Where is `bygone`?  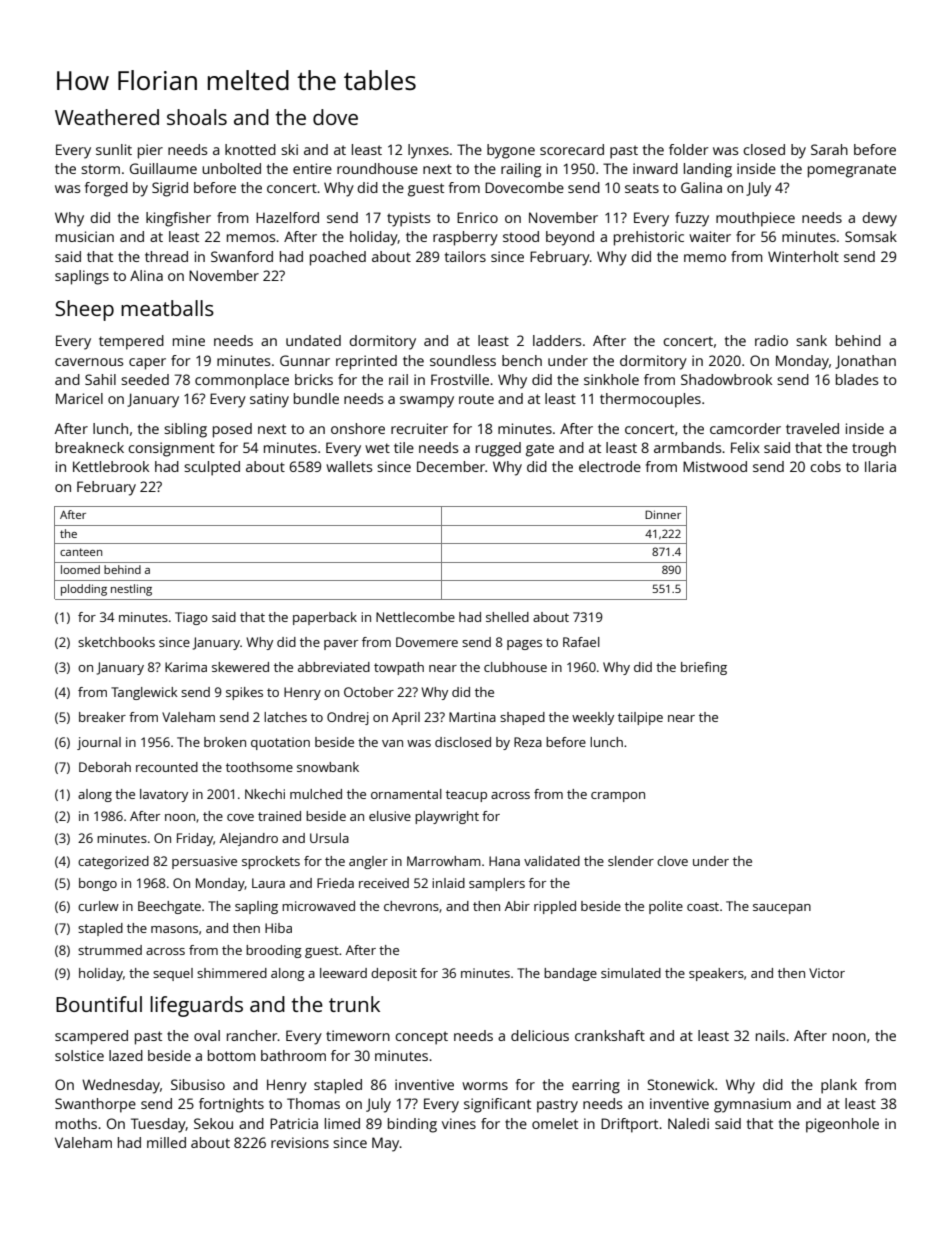
bygone is located at coordinates (511, 151).
